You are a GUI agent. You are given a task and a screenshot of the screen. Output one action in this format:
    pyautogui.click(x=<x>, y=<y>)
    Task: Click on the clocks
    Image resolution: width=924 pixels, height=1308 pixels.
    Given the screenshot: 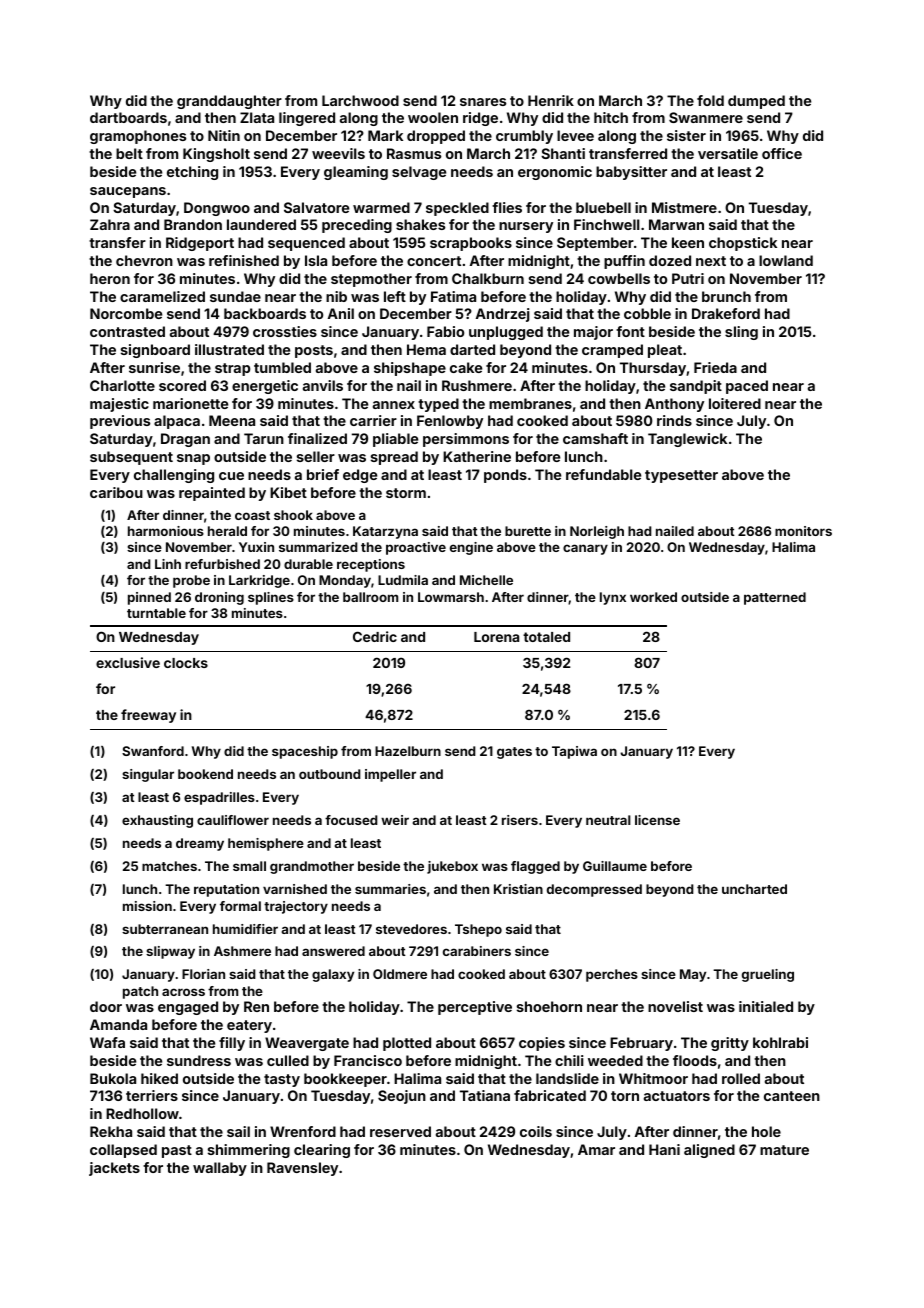 What is the action you would take?
    pyautogui.click(x=186, y=663)
